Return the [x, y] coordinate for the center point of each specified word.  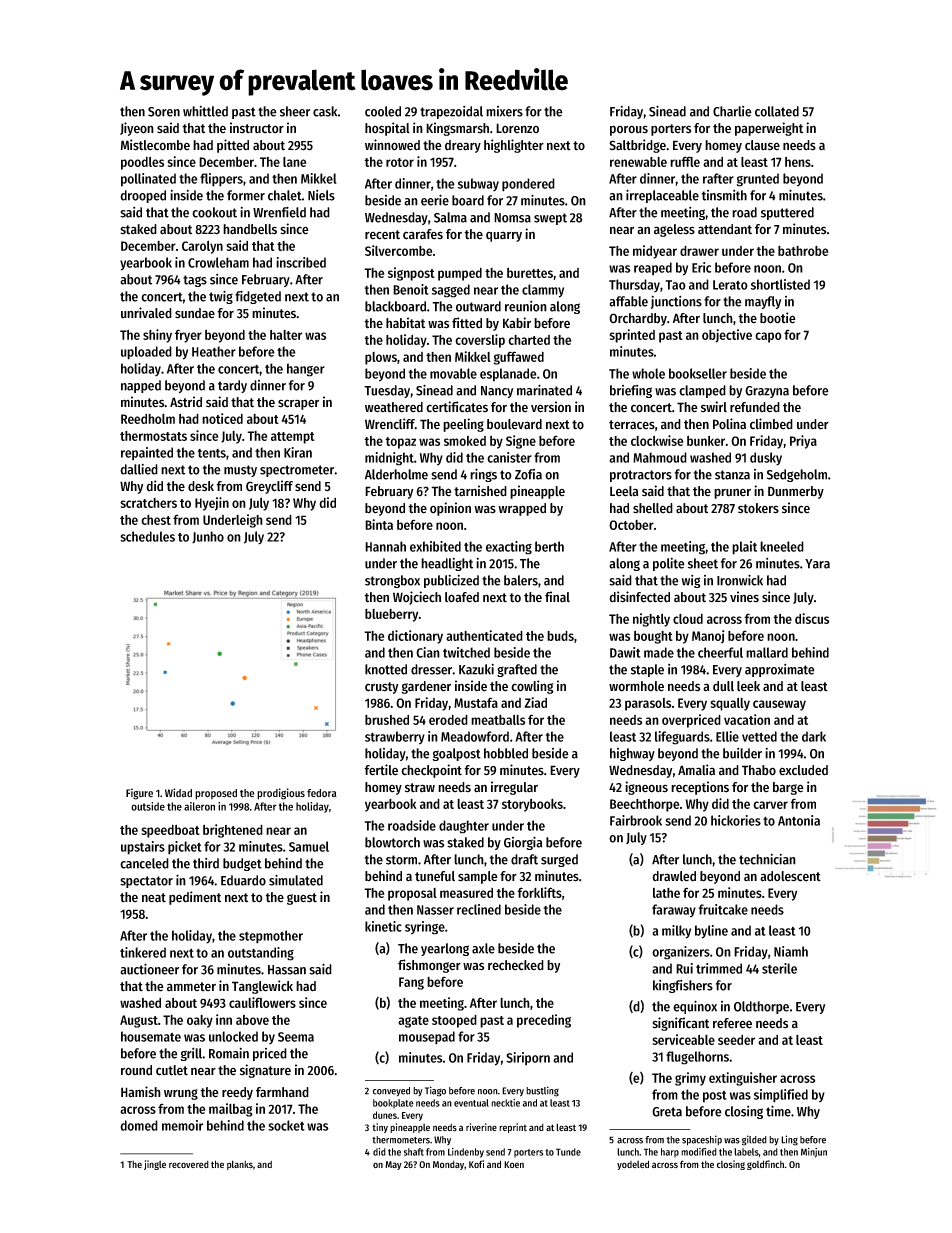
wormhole [636, 686]
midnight [389, 459]
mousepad [427, 1038]
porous [629, 130]
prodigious [281, 794]
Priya [803, 442]
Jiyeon [137, 129]
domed [139, 1125]
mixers [504, 111]
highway [632, 754]
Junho [208, 537]
